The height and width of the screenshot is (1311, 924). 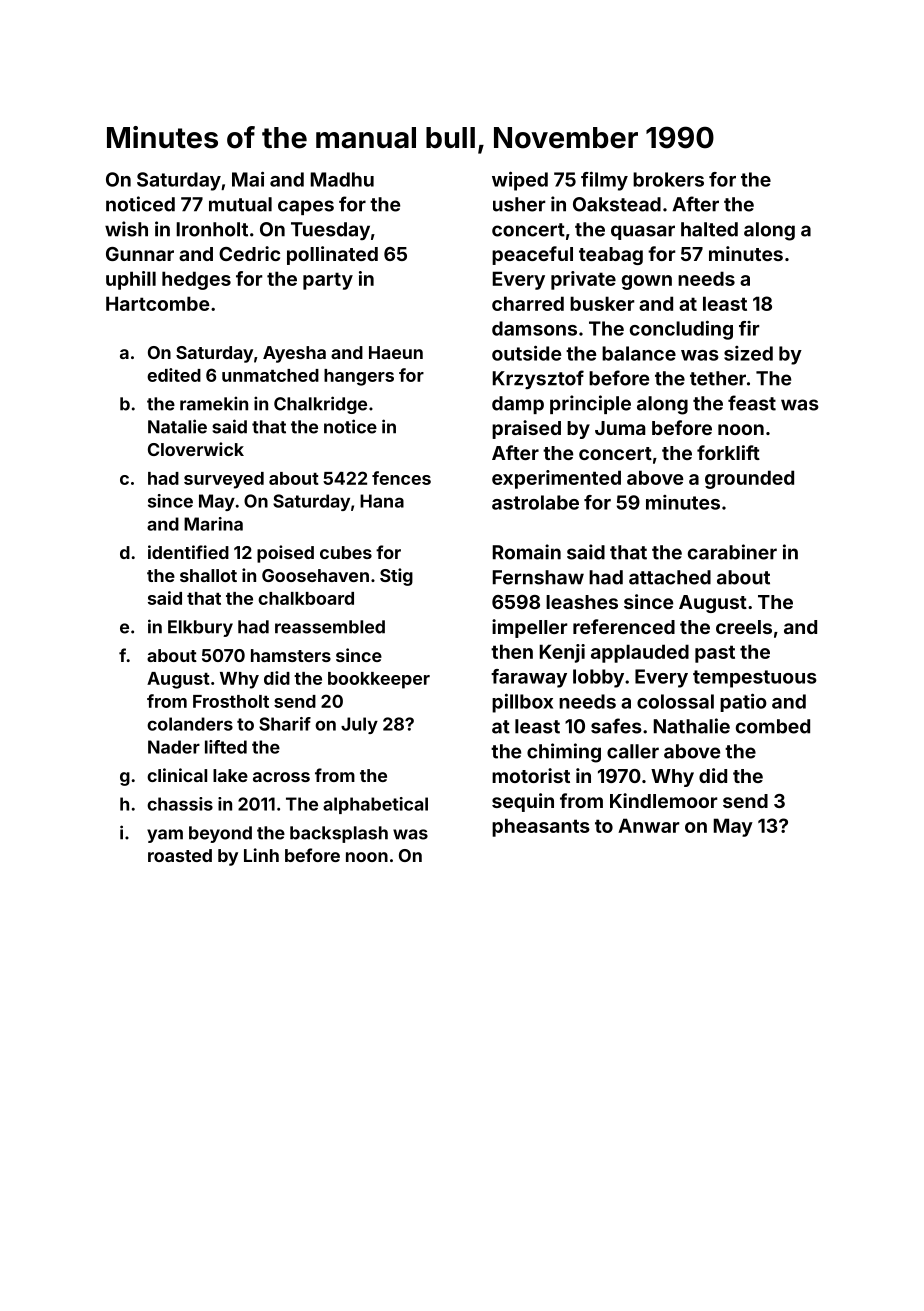 I want to click on pollinated, so click(x=332, y=255).
